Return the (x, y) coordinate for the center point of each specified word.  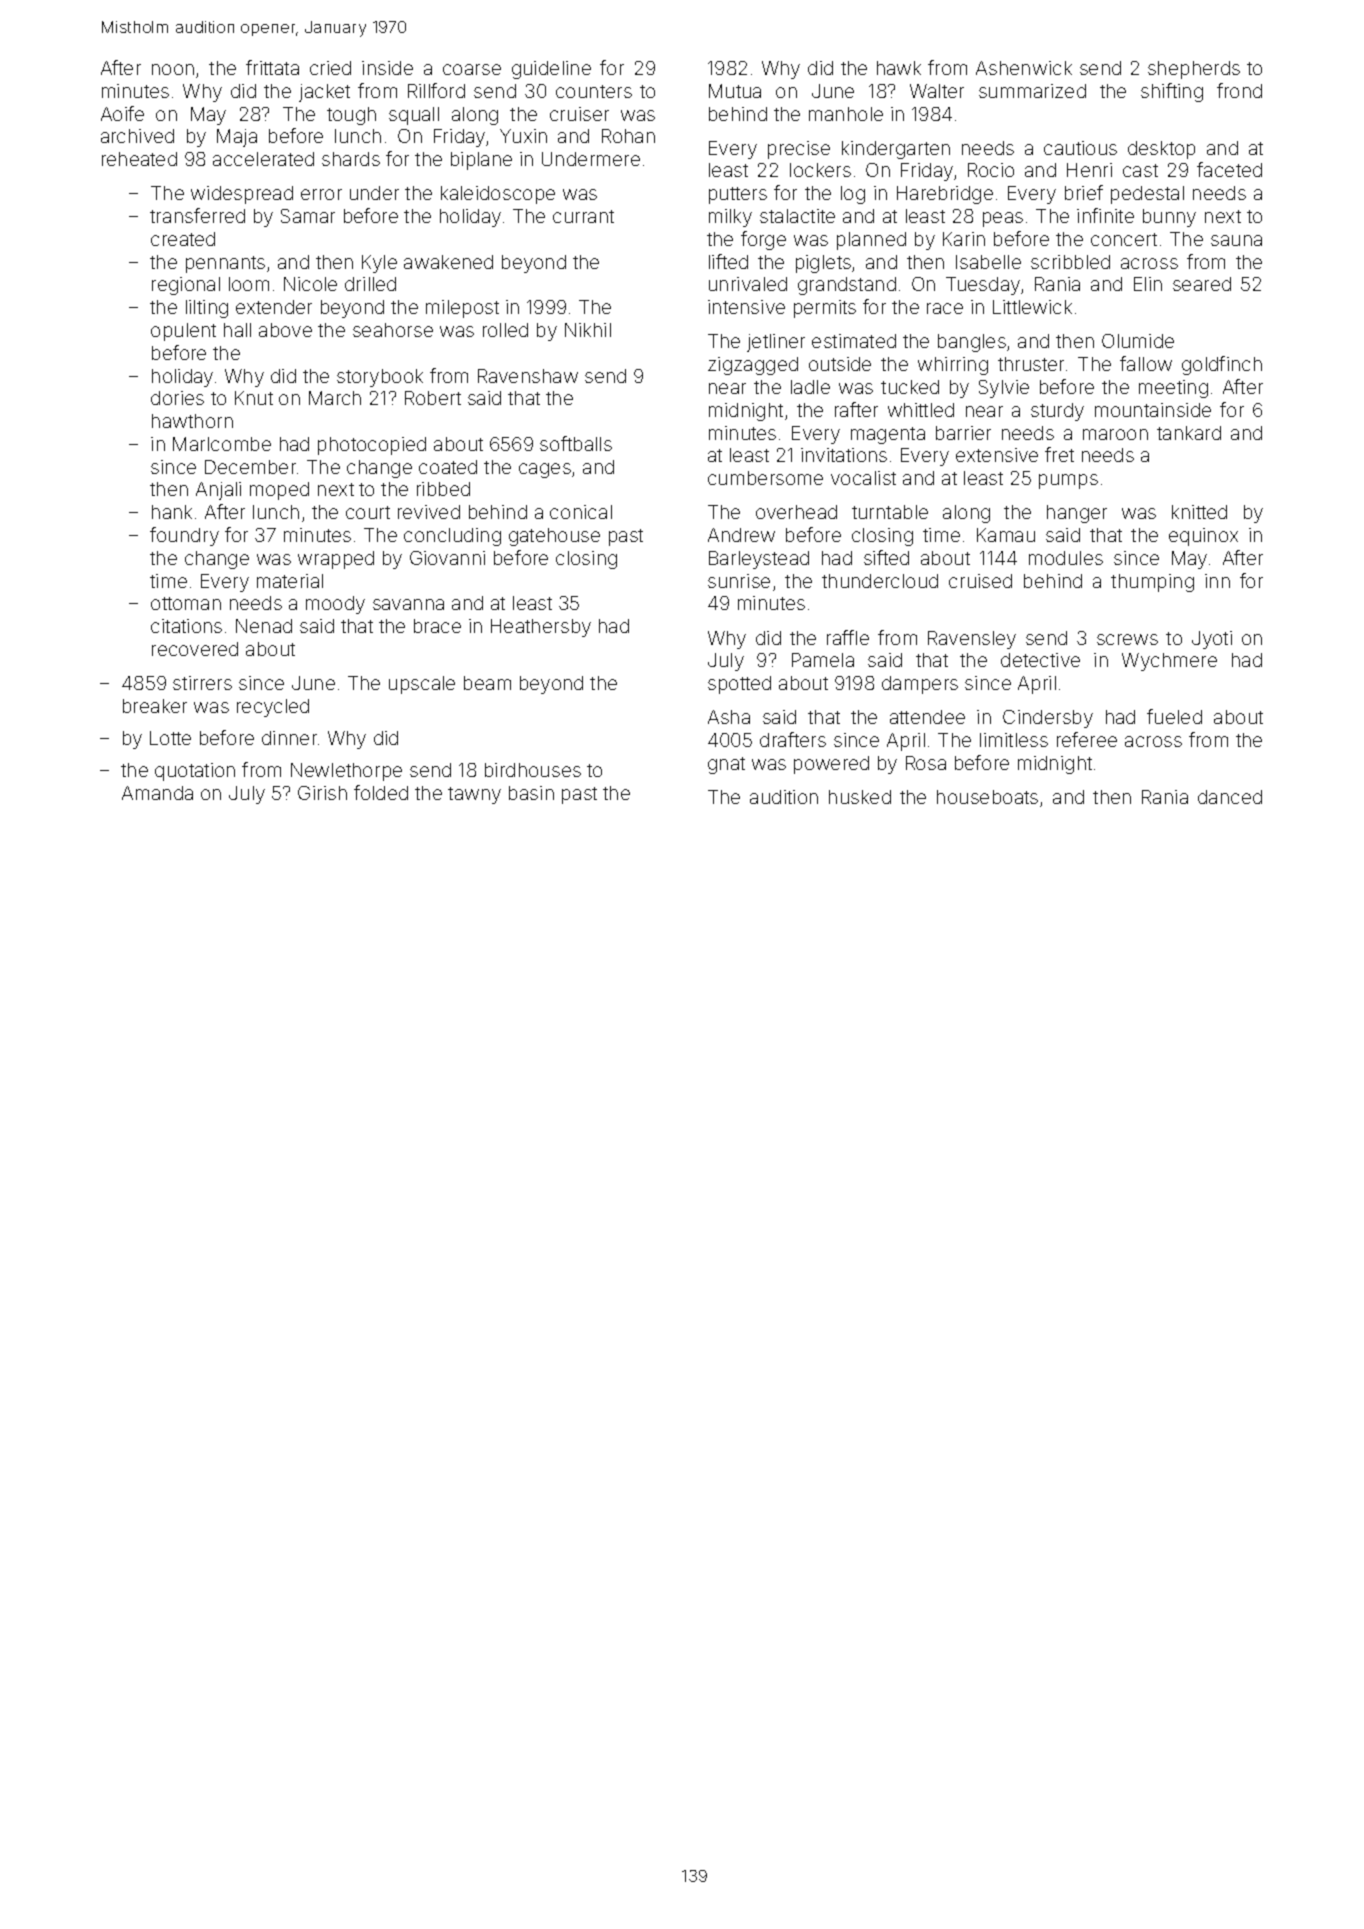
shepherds (1194, 70)
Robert (433, 398)
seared (1202, 284)
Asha (729, 717)
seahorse (393, 330)
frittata (272, 67)
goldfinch (1222, 365)
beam (487, 683)
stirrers (202, 683)
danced (1230, 797)
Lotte (170, 738)
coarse (472, 69)
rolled (505, 330)
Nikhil (588, 330)
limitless (1014, 740)
